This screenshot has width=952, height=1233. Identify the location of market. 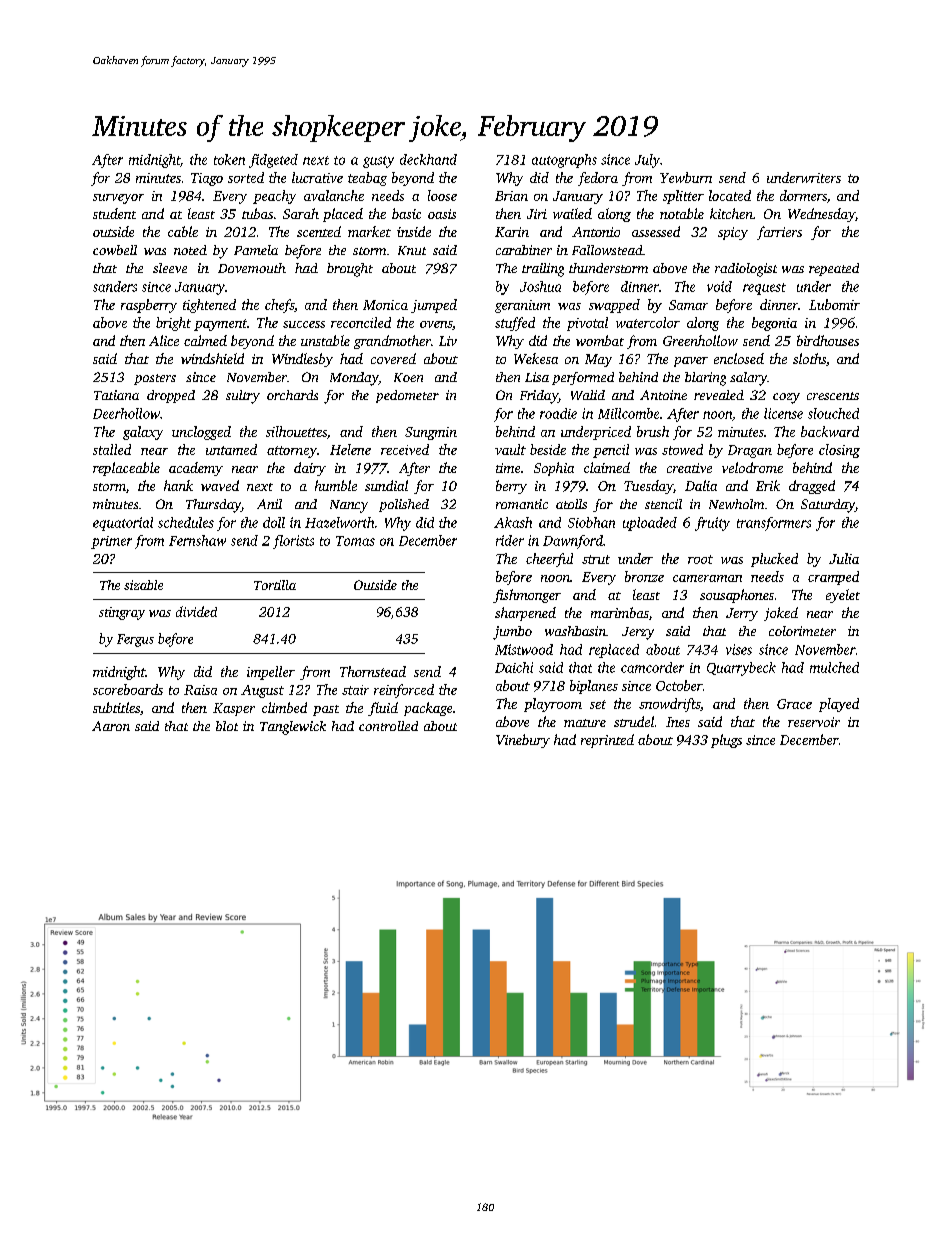
(369, 231).
